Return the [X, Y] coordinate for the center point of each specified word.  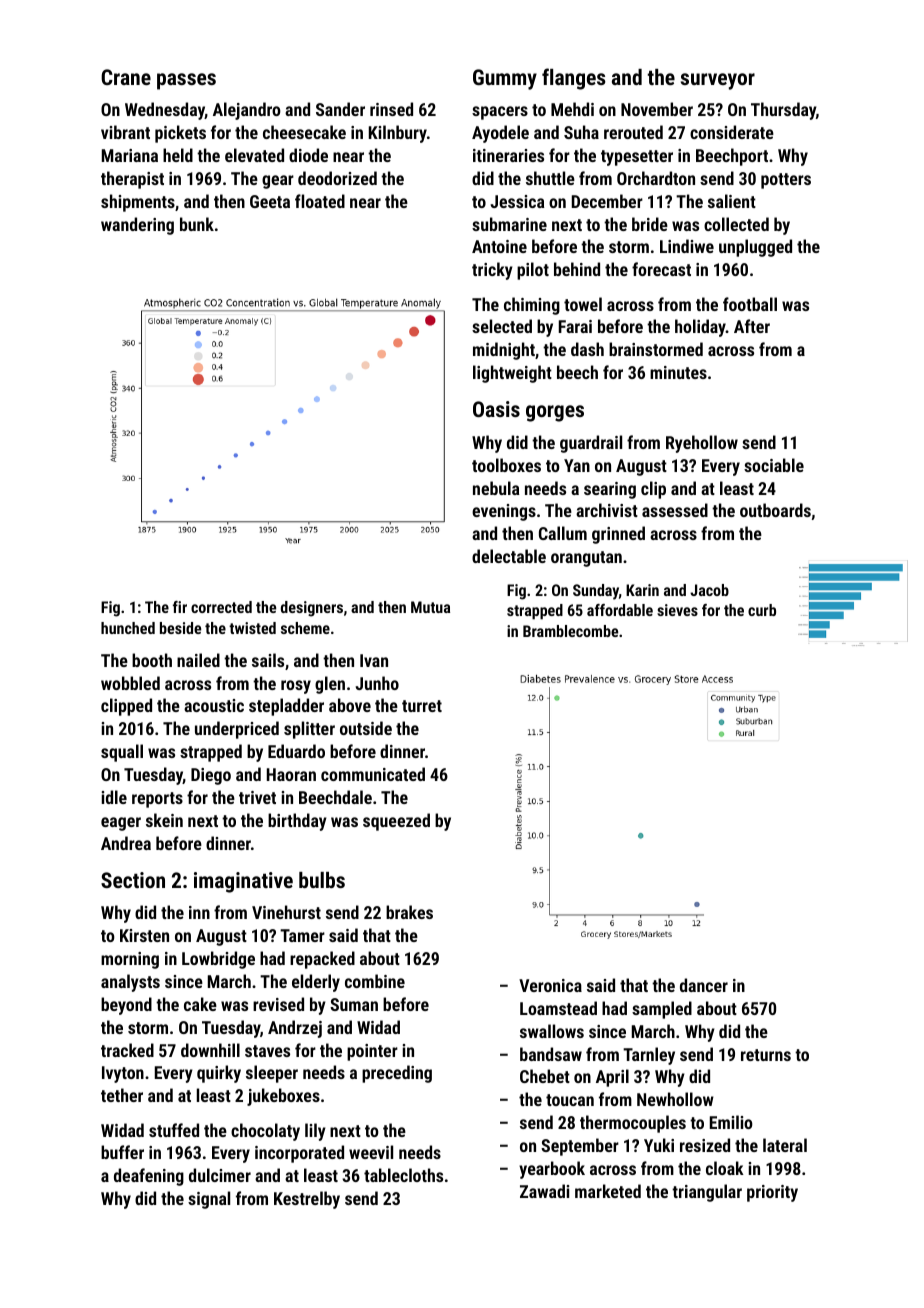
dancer [704, 985]
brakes [409, 912]
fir [180, 607]
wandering [137, 226]
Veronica [550, 985]
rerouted [633, 132]
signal [209, 1200]
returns [766, 1055]
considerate [732, 132]
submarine [509, 224]
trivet [257, 797]
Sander [340, 109]
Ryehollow [702, 444]
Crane [126, 77]
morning [130, 960]
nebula [496, 488]
